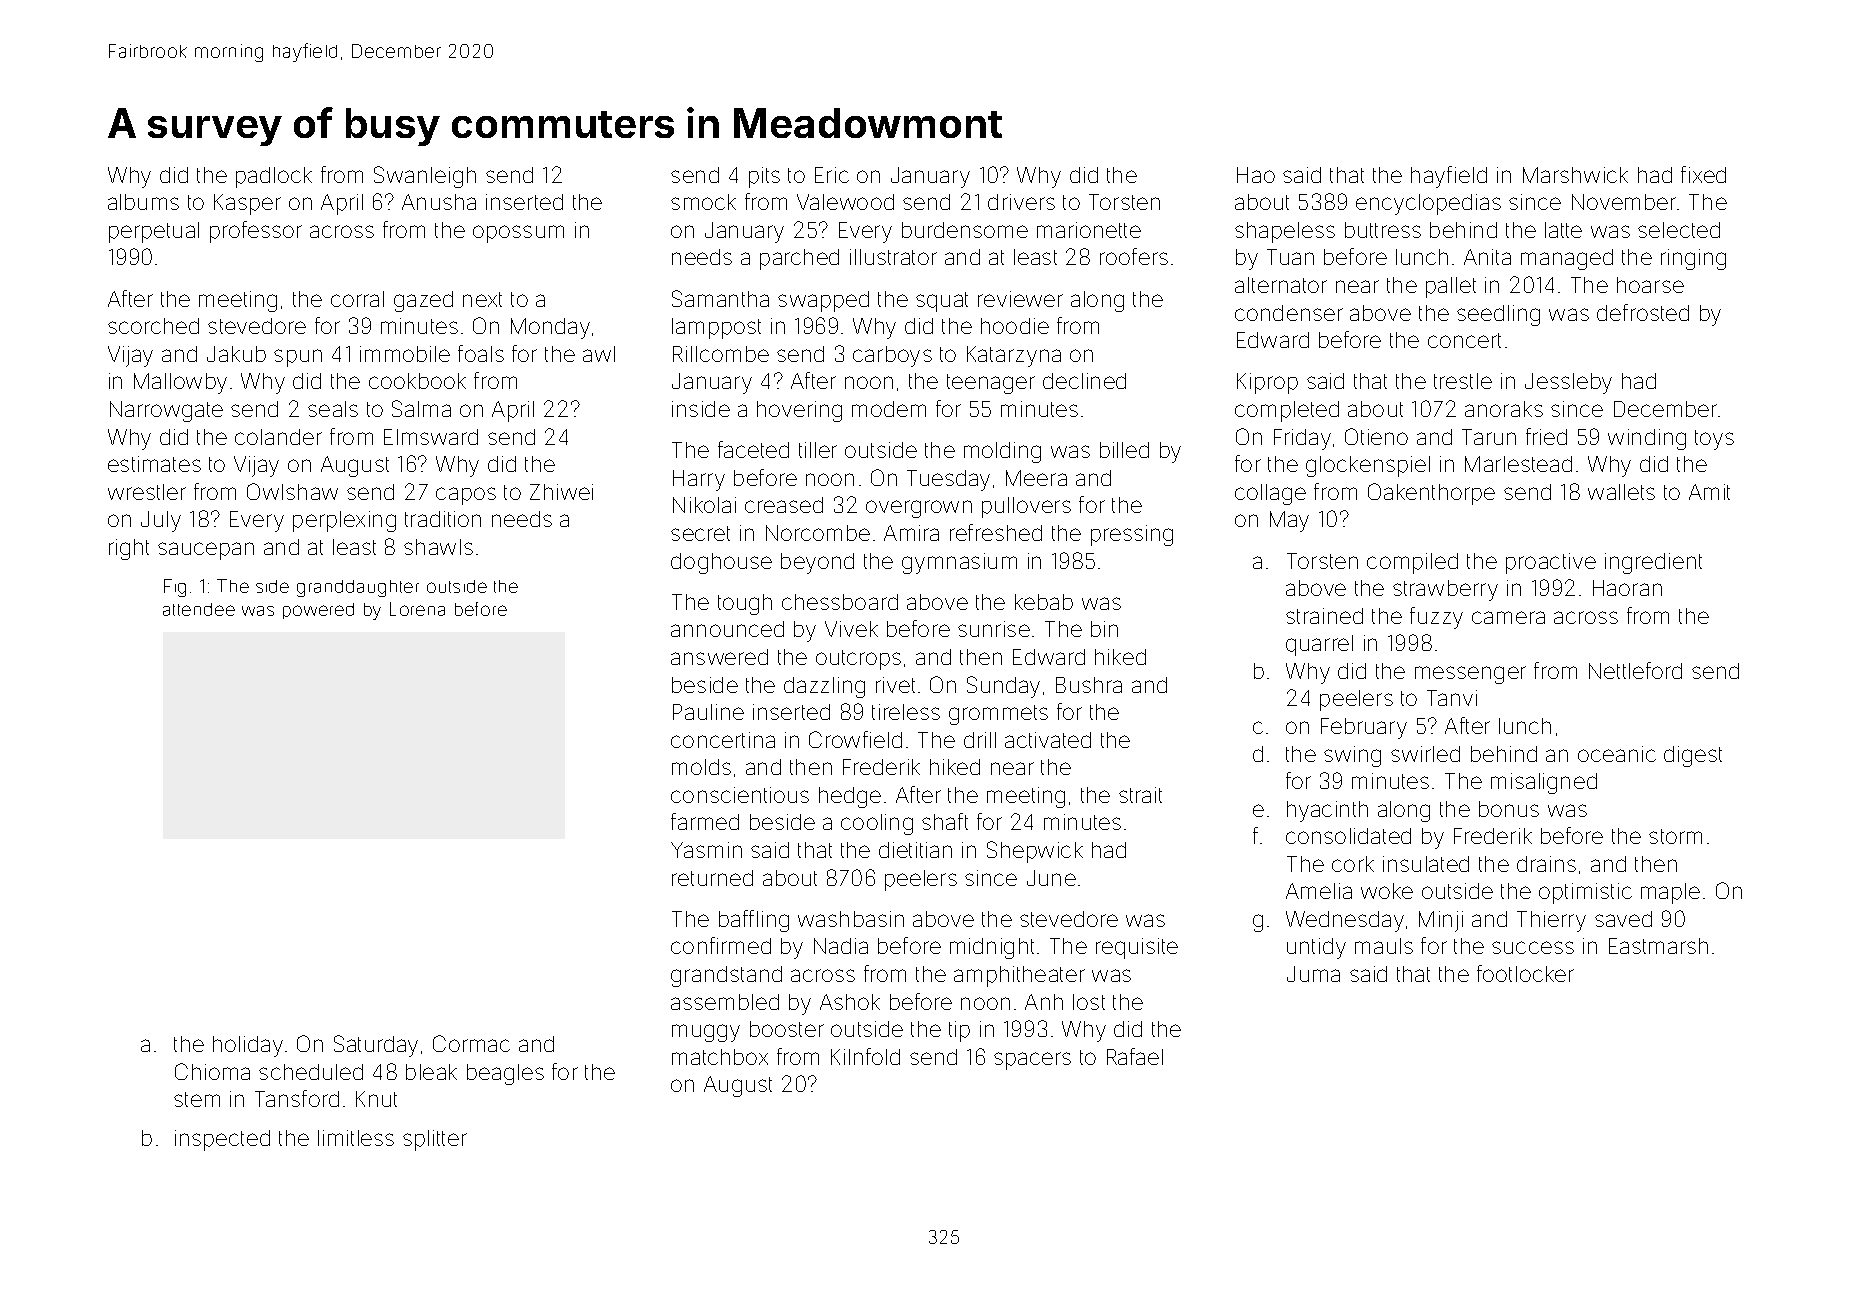  I want to click on spacers, so click(1032, 1061).
